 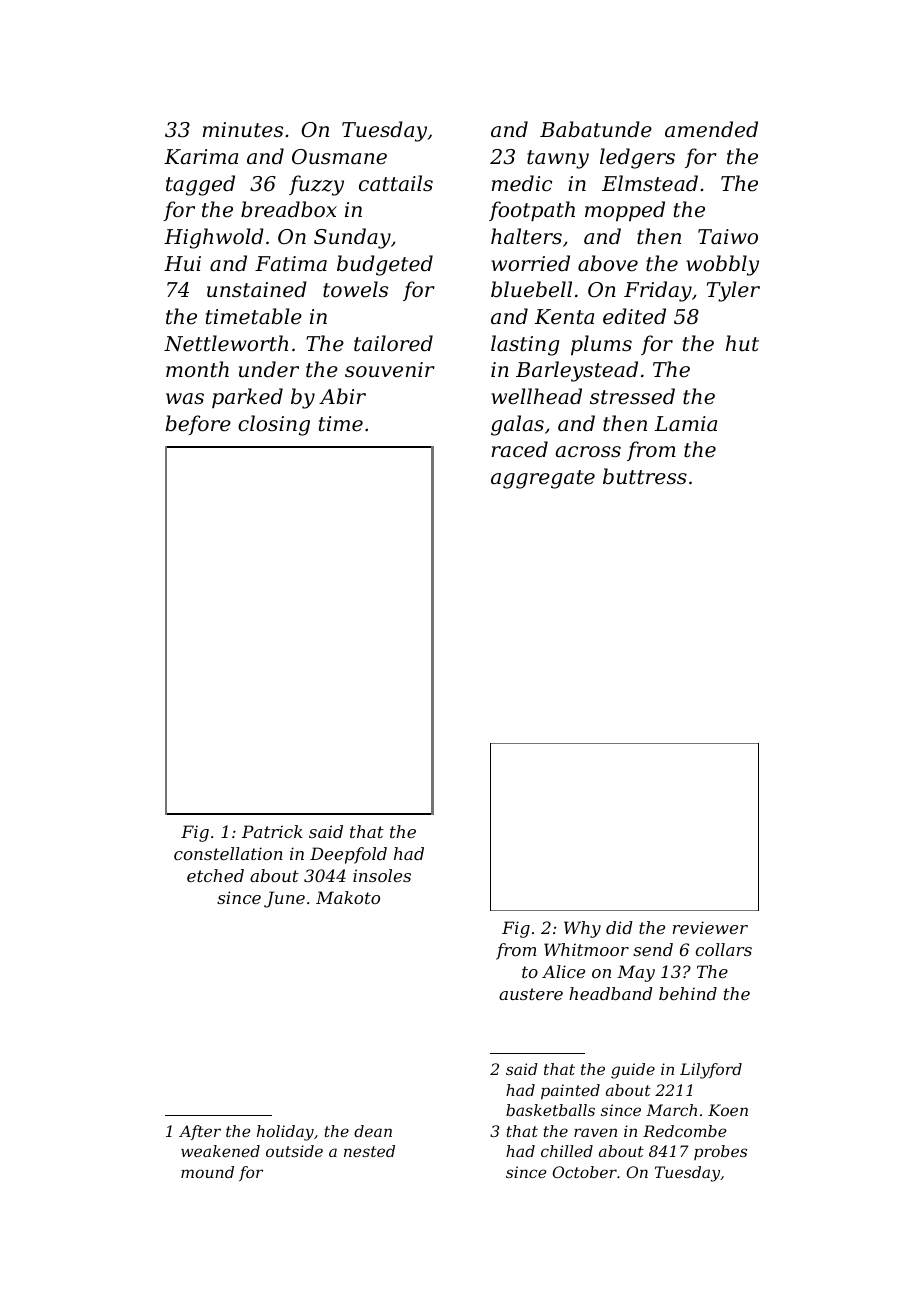 What do you see at coordinates (520, 449) in the screenshot?
I see `raced` at bounding box center [520, 449].
